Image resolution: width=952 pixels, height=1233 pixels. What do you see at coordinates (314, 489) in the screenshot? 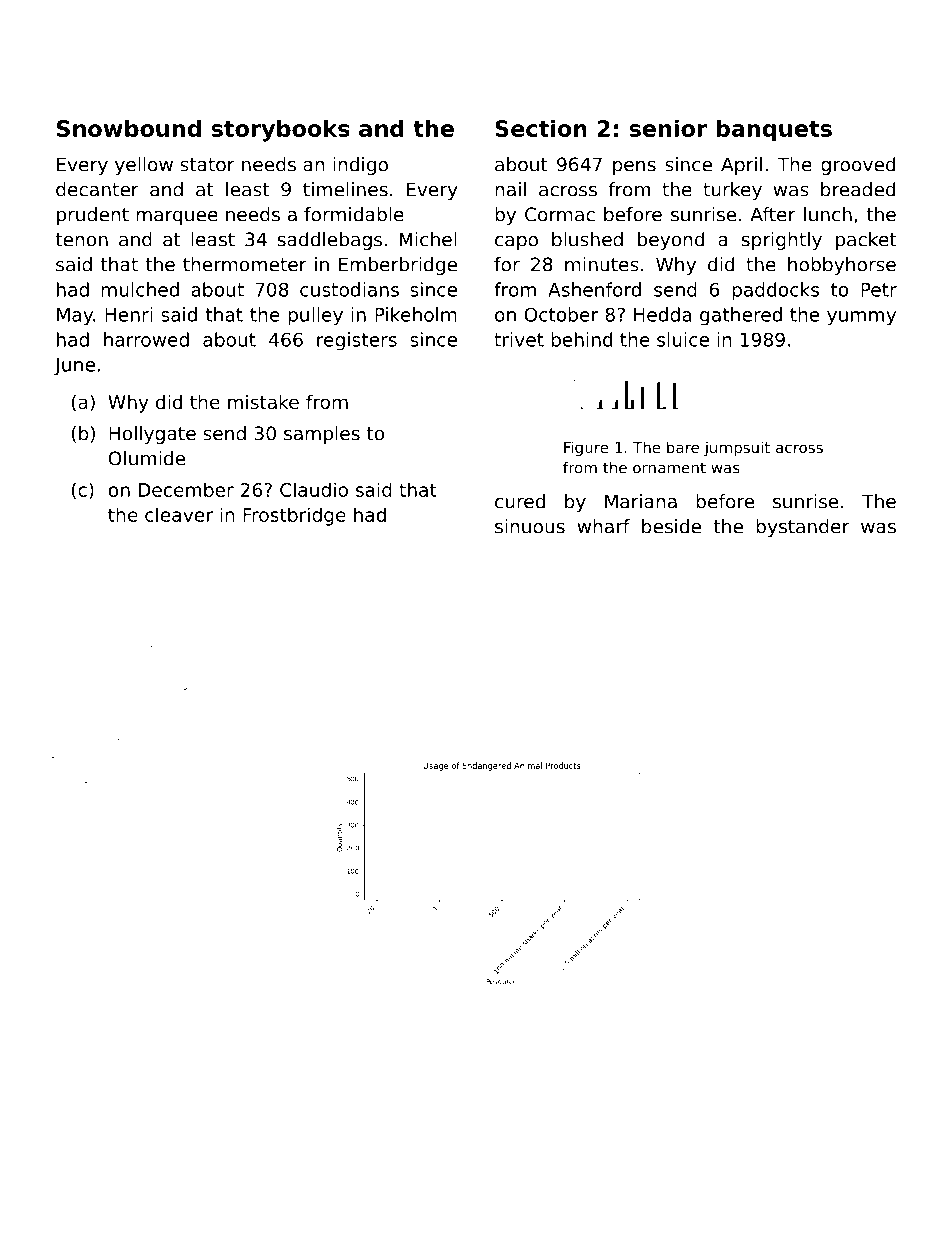
I see `Claudio` at bounding box center [314, 489].
